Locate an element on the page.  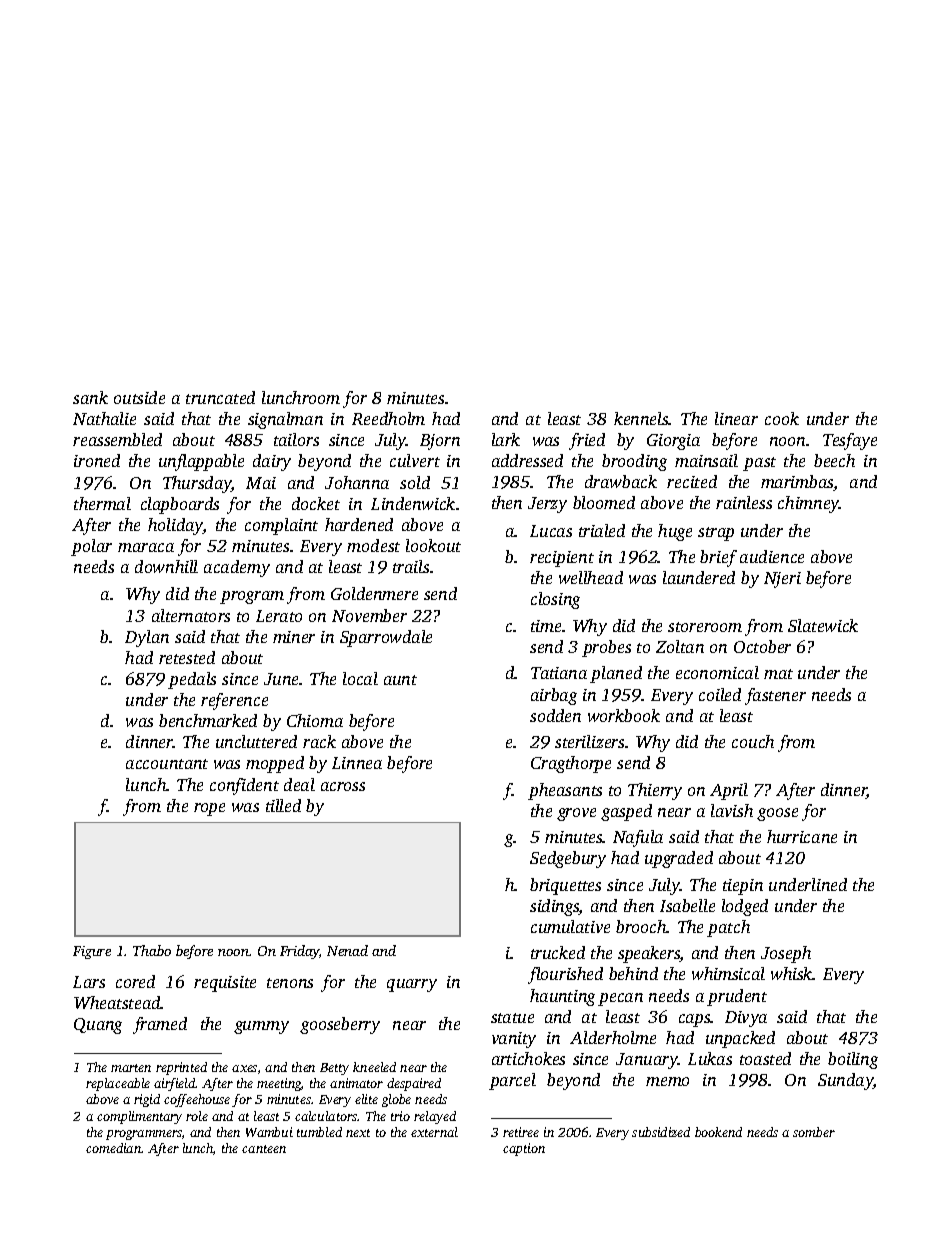
lavish is located at coordinates (732, 810).
